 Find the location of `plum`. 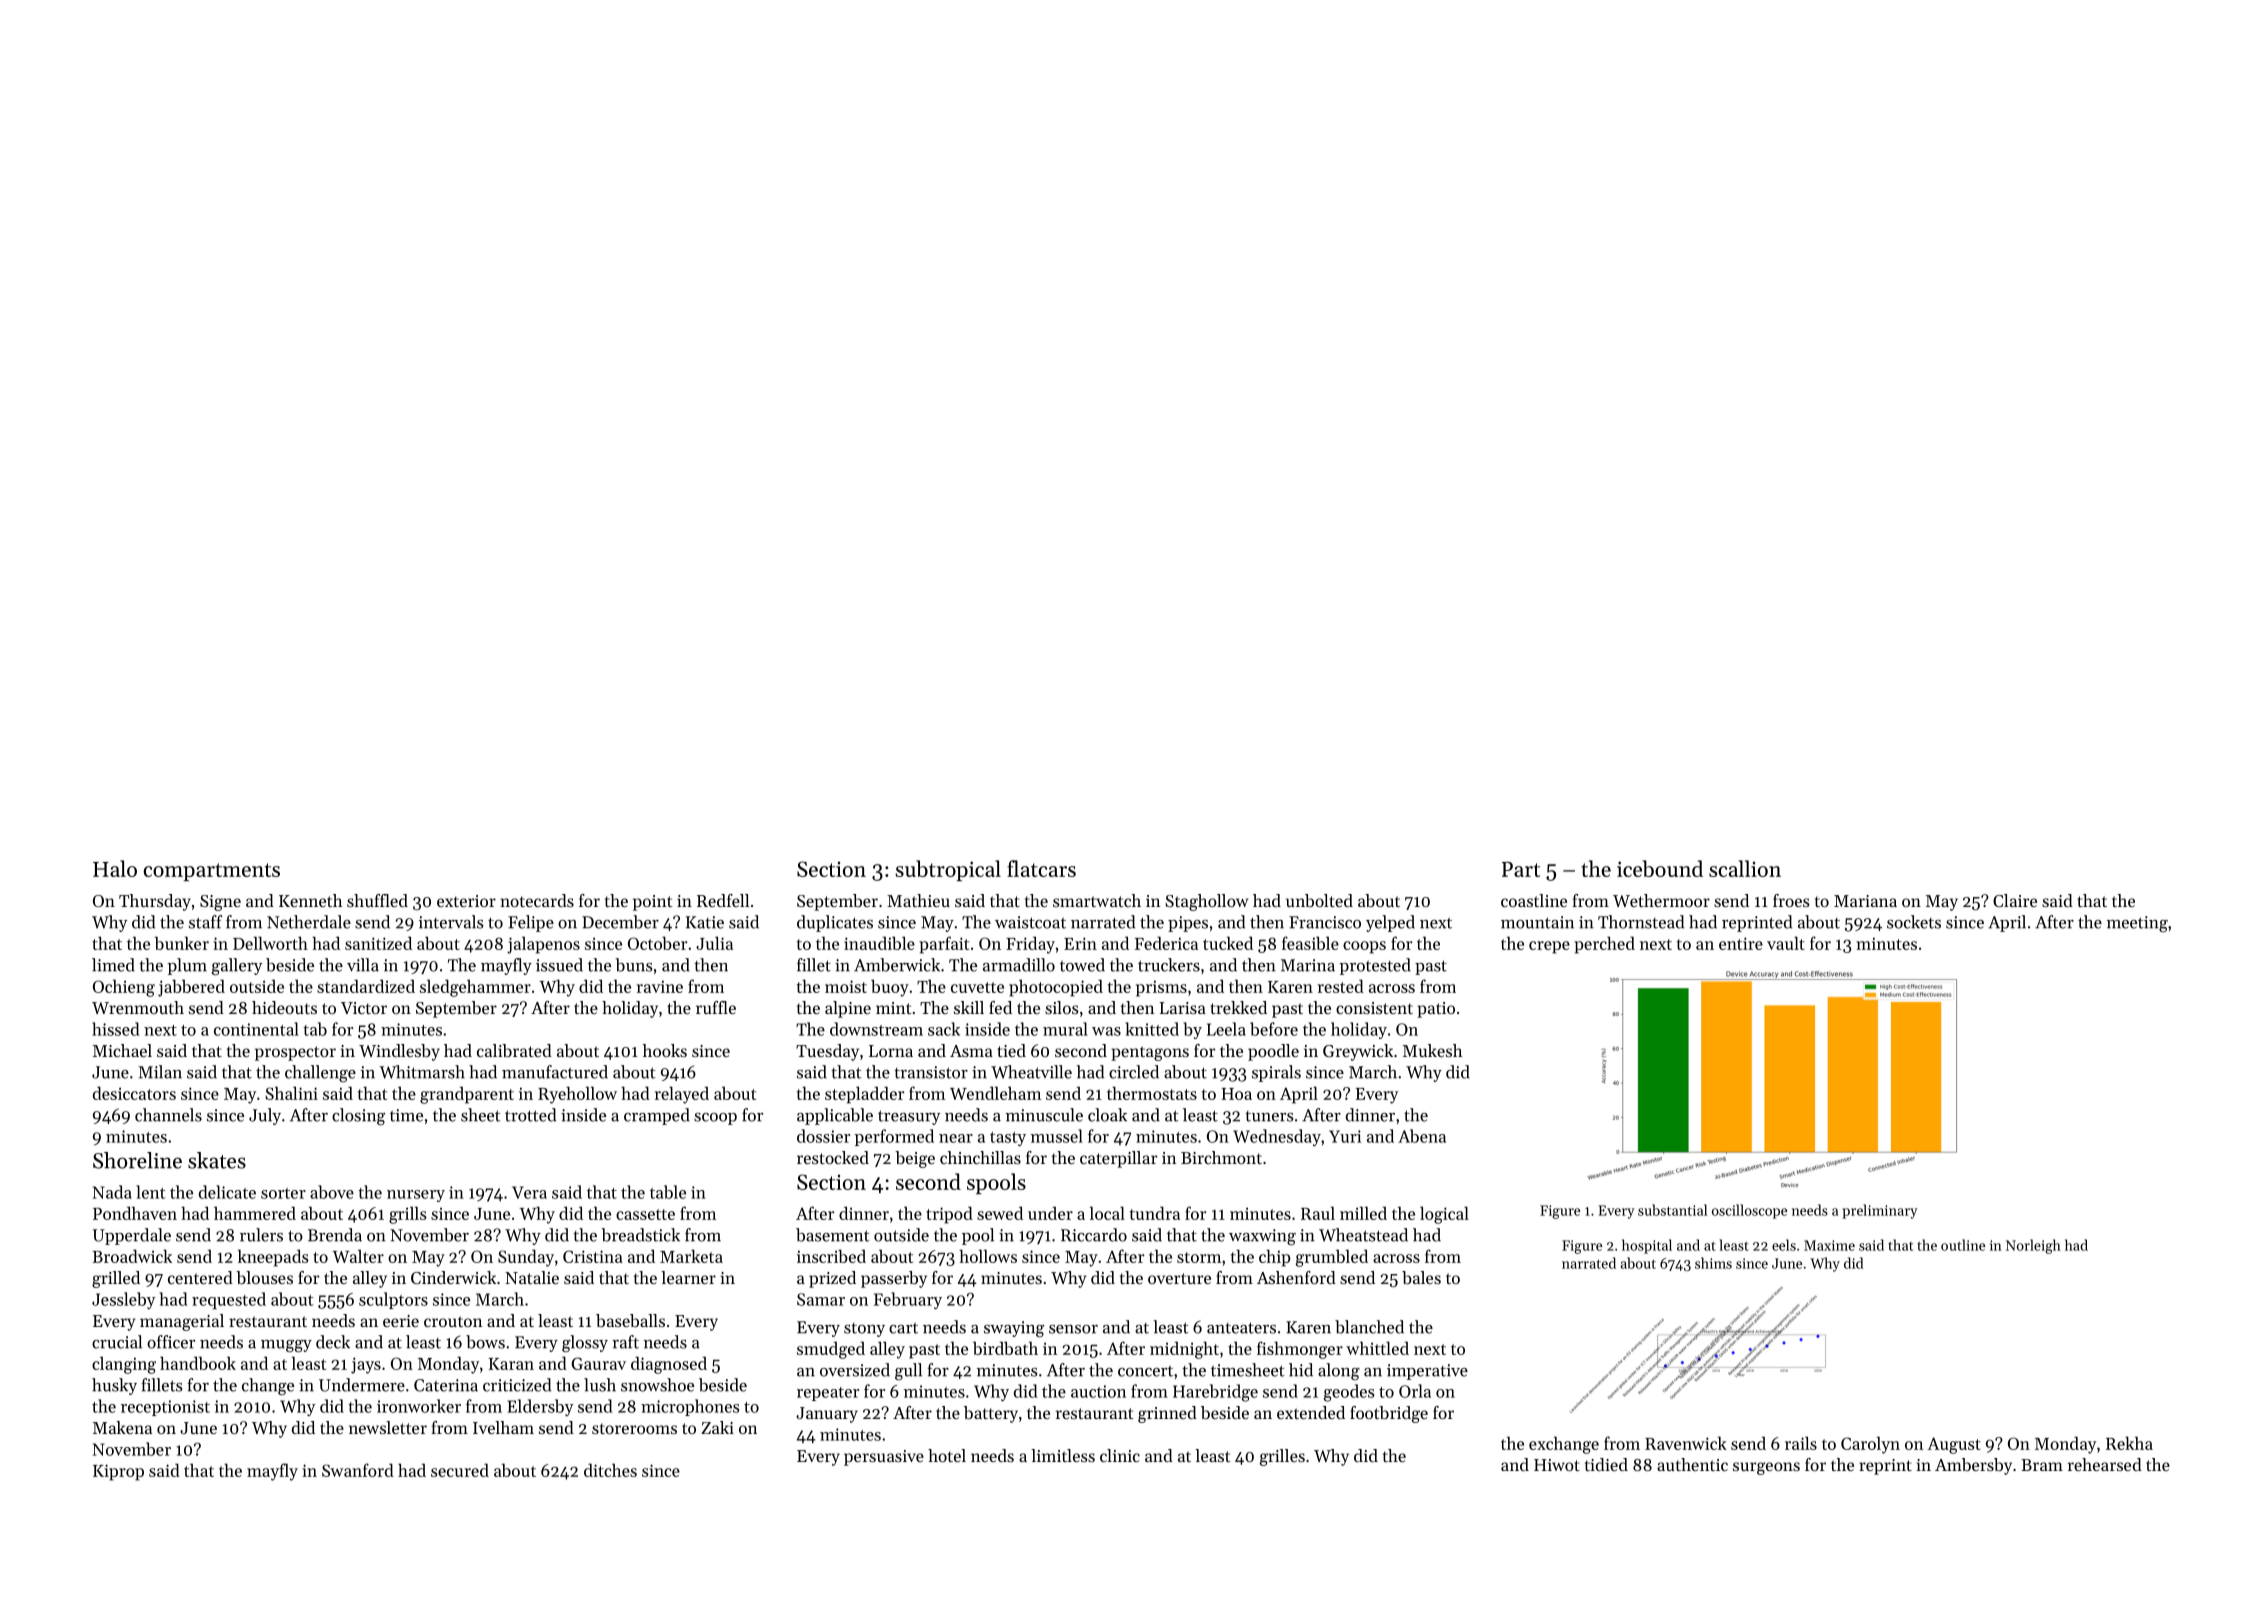

plum is located at coordinates (187, 966).
